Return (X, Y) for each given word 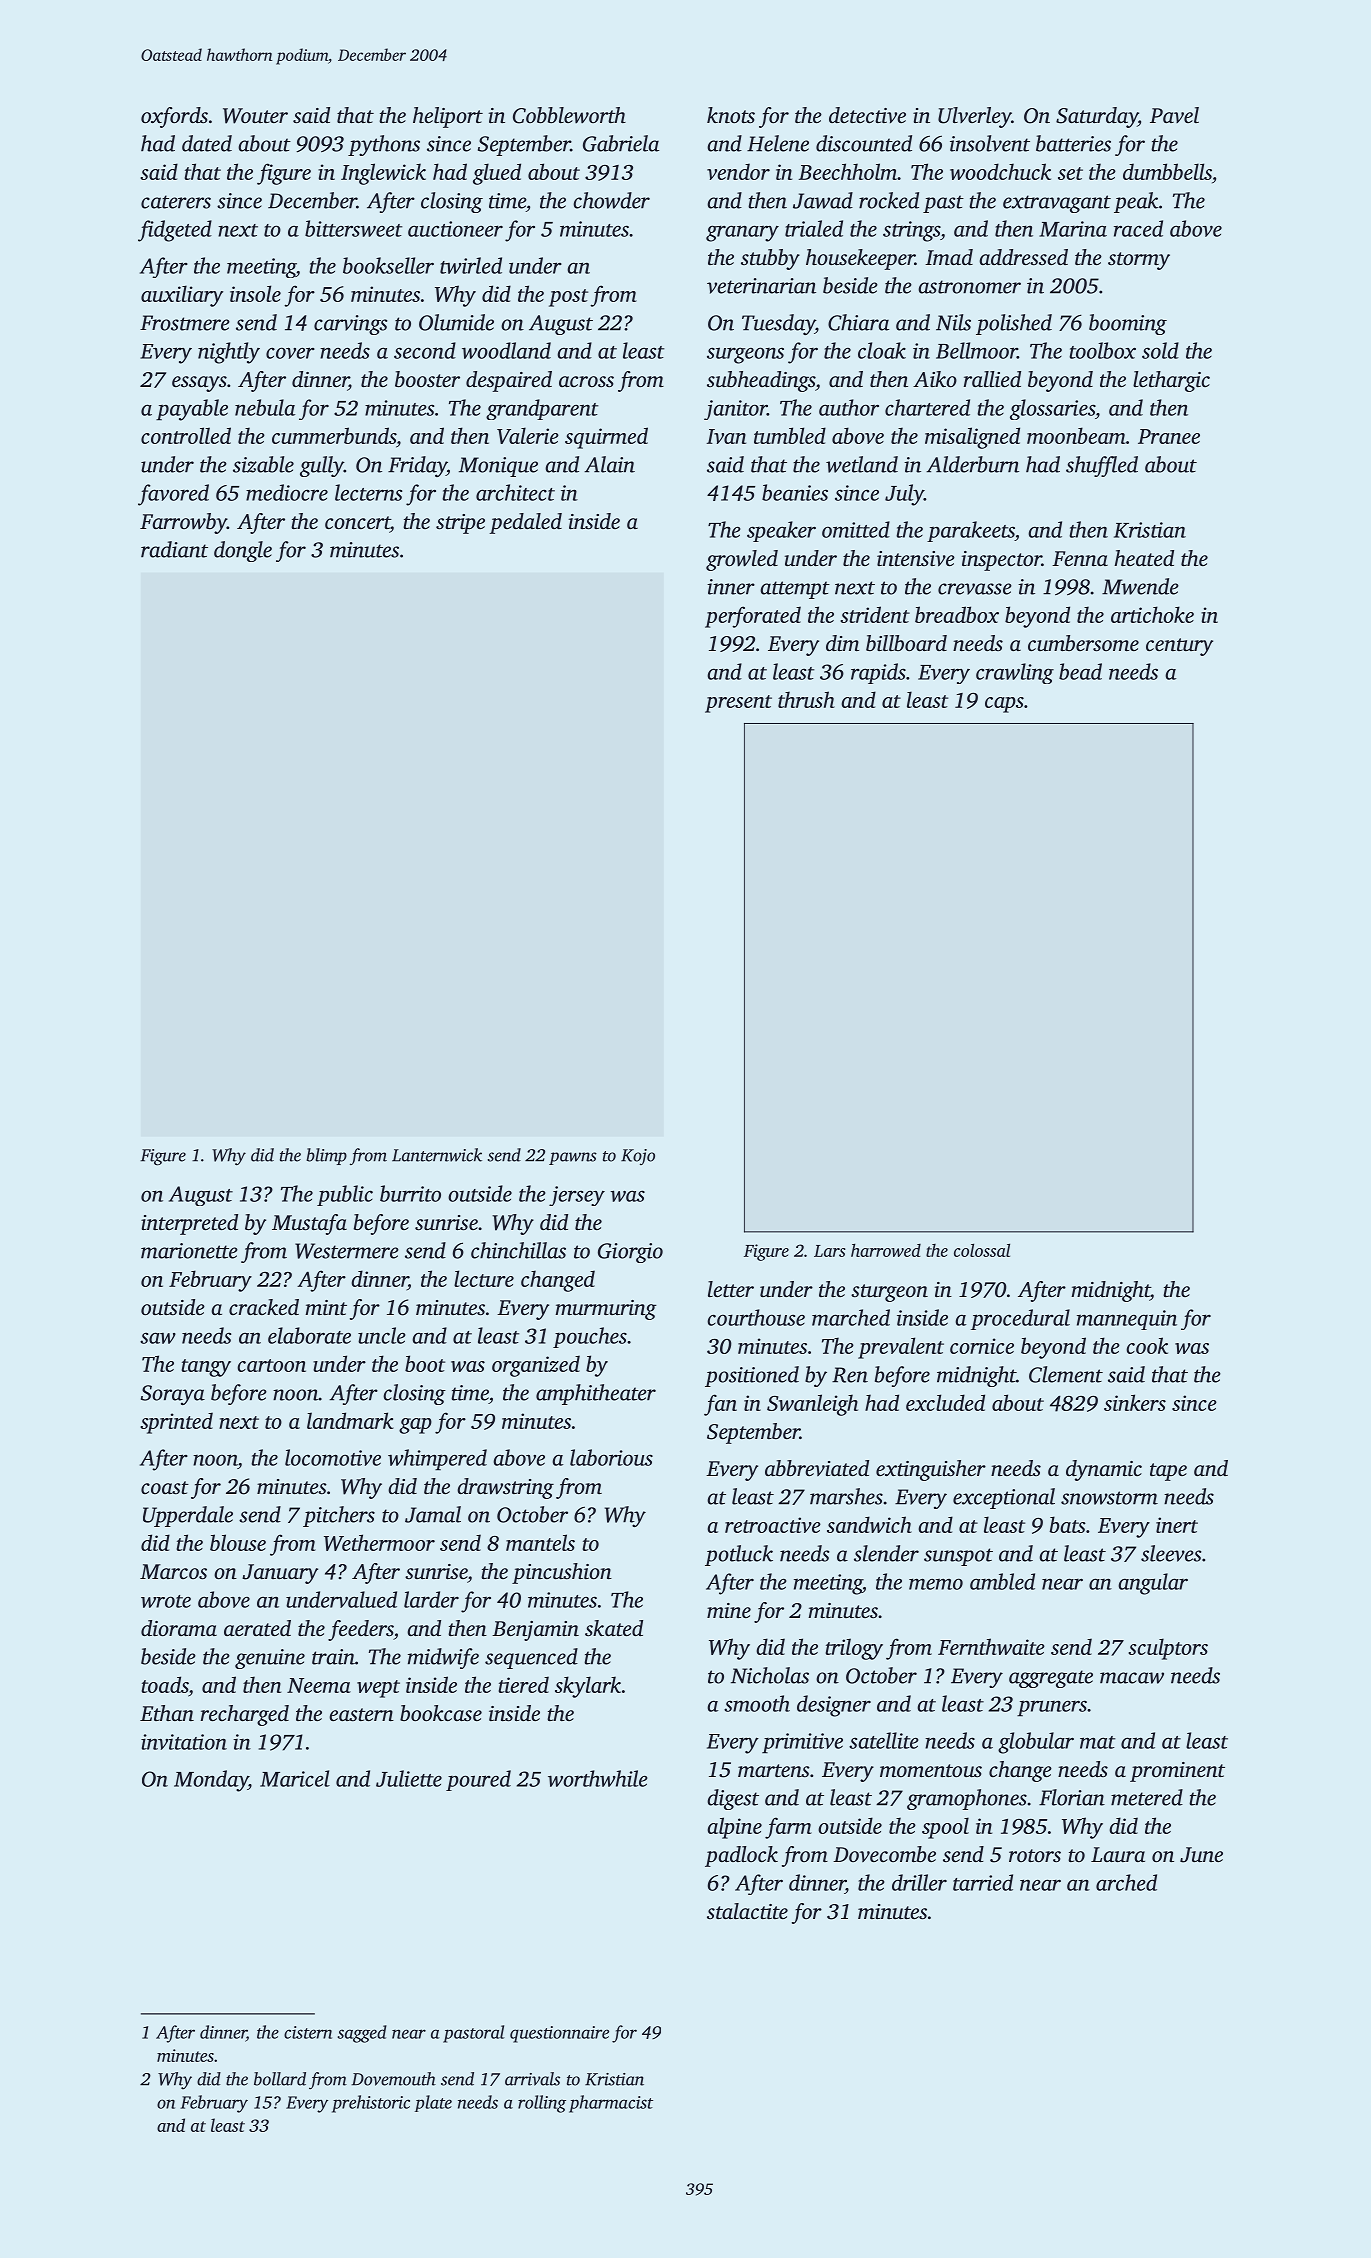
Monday (211, 1781)
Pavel (1174, 115)
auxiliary (182, 296)
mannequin (1127, 1320)
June (1201, 1855)
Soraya (173, 1395)
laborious (611, 1457)
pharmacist (611, 2104)
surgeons (745, 355)
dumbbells (1167, 171)
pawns (573, 1158)
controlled (186, 435)
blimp (326, 1156)
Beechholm (847, 171)
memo (936, 1584)
